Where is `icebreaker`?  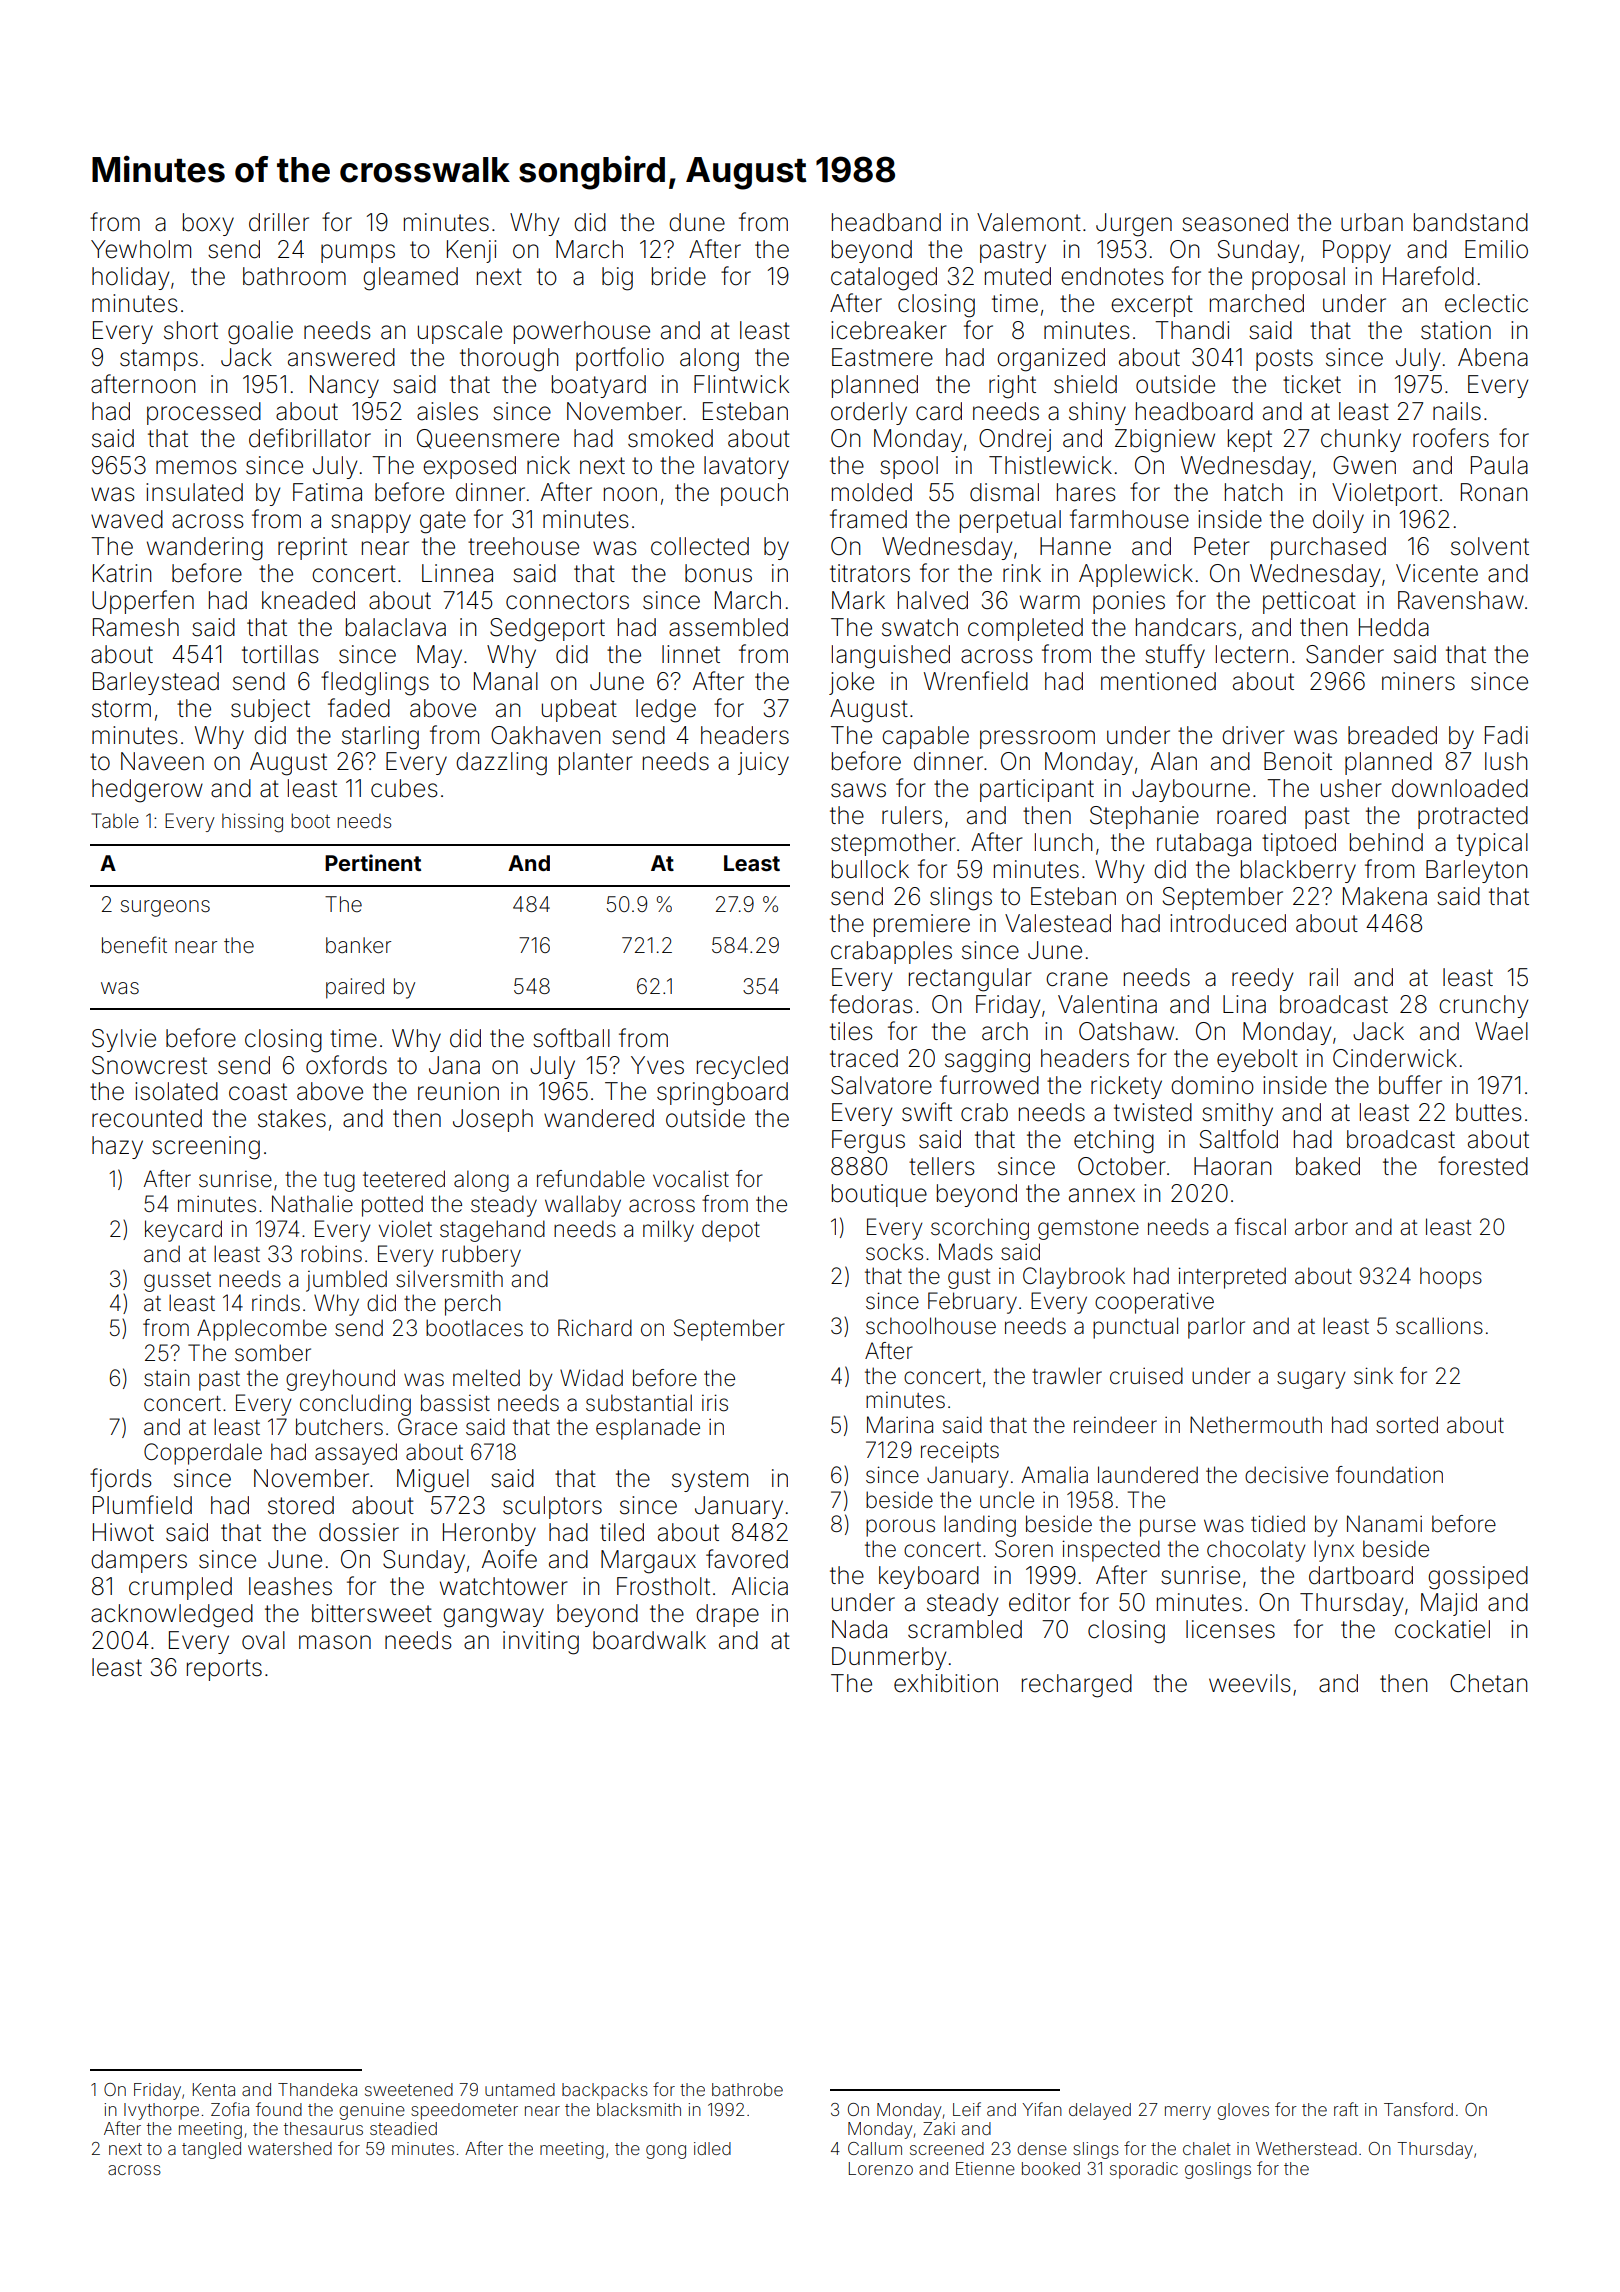
icebreaker is located at coordinates (888, 330).
